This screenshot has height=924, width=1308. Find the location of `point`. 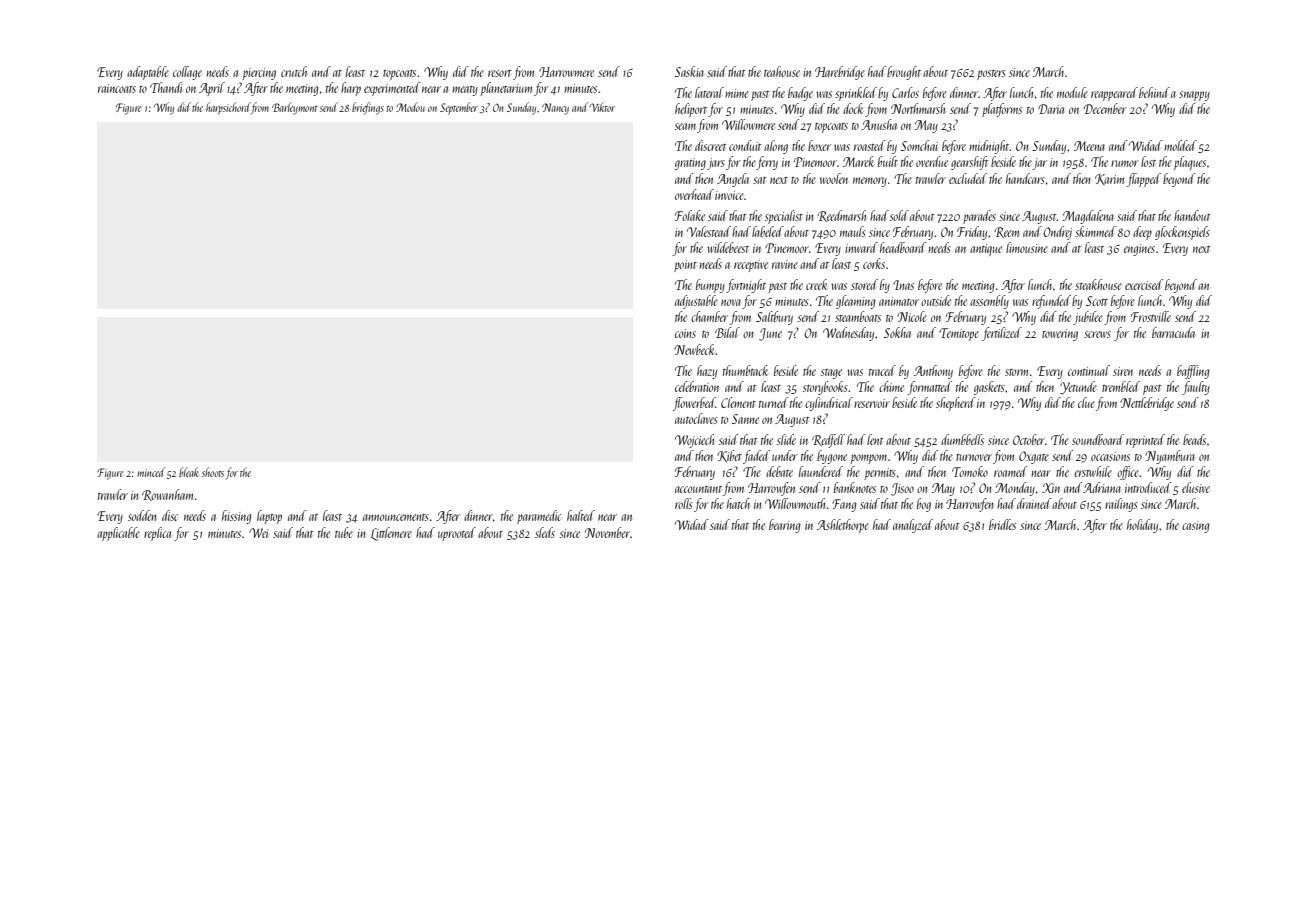

point is located at coordinates (685, 266).
